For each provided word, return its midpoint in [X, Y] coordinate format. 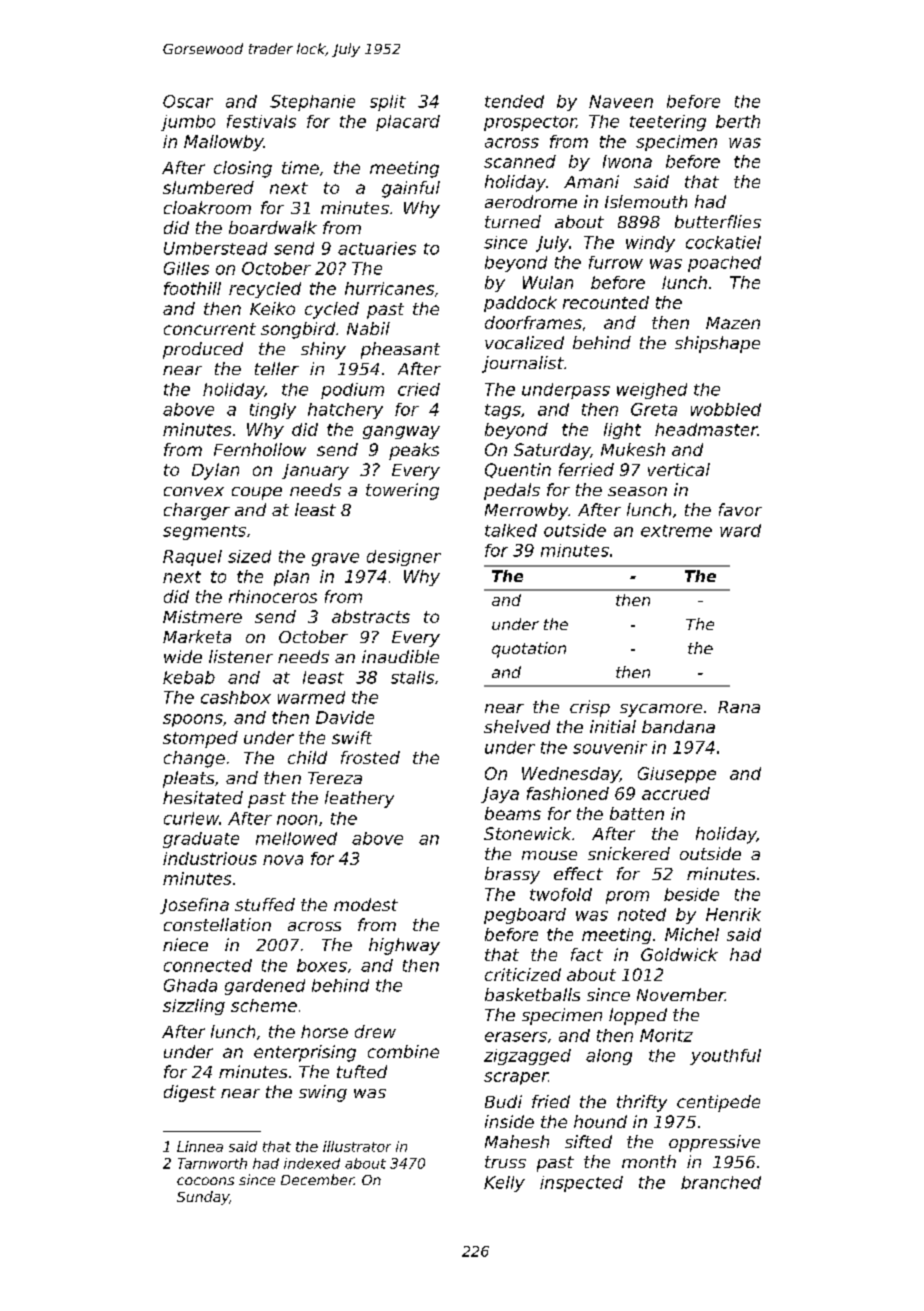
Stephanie [312, 103]
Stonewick [527, 833]
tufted [362, 1071]
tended [514, 101]
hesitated [203, 797]
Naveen [621, 101]
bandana [678, 726]
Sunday [203, 1198]
